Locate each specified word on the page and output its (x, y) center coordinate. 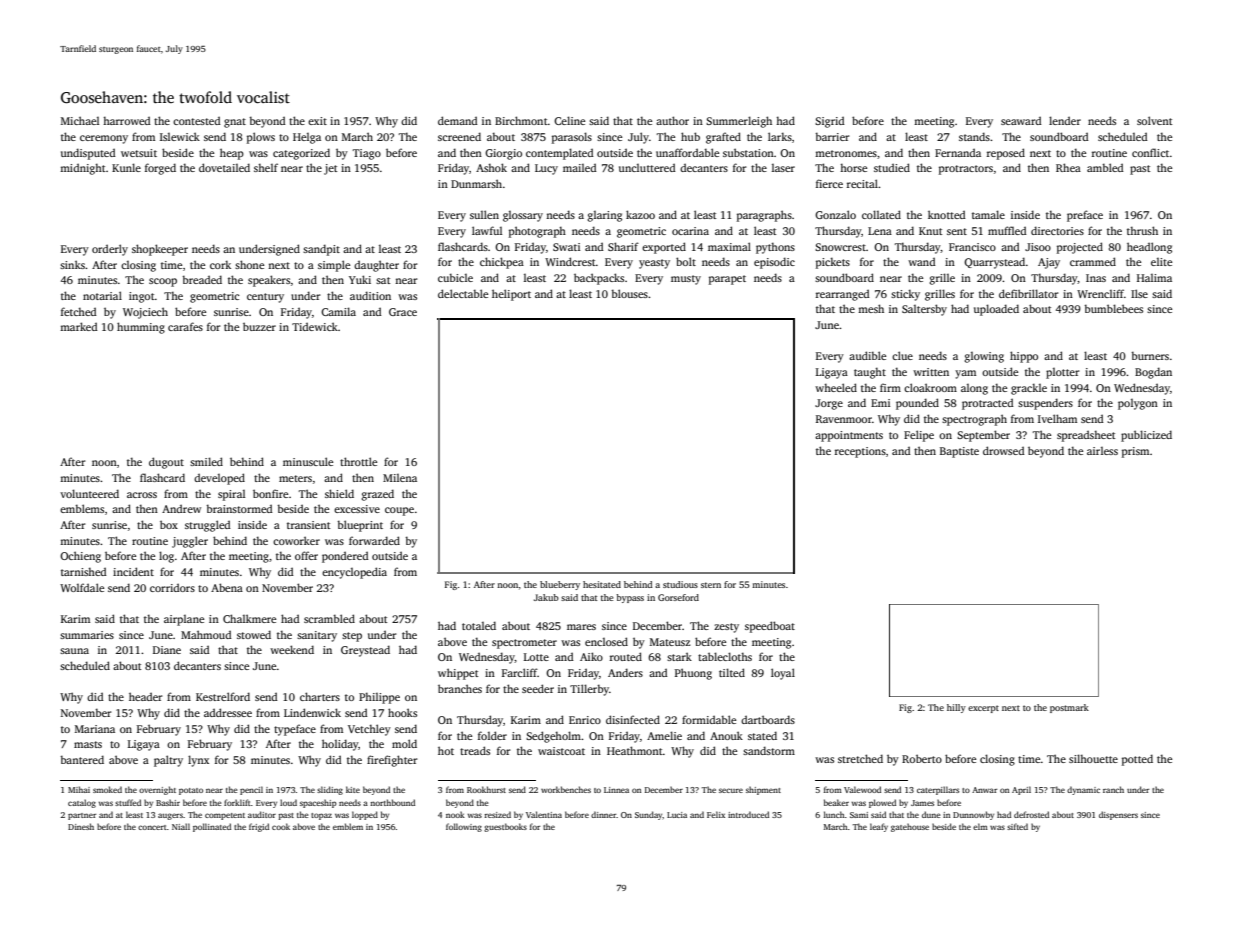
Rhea (1068, 167)
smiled (206, 461)
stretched (860, 758)
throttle (358, 461)
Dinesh (81, 826)
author (672, 120)
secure (731, 790)
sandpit (321, 250)
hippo (1024, 357)
